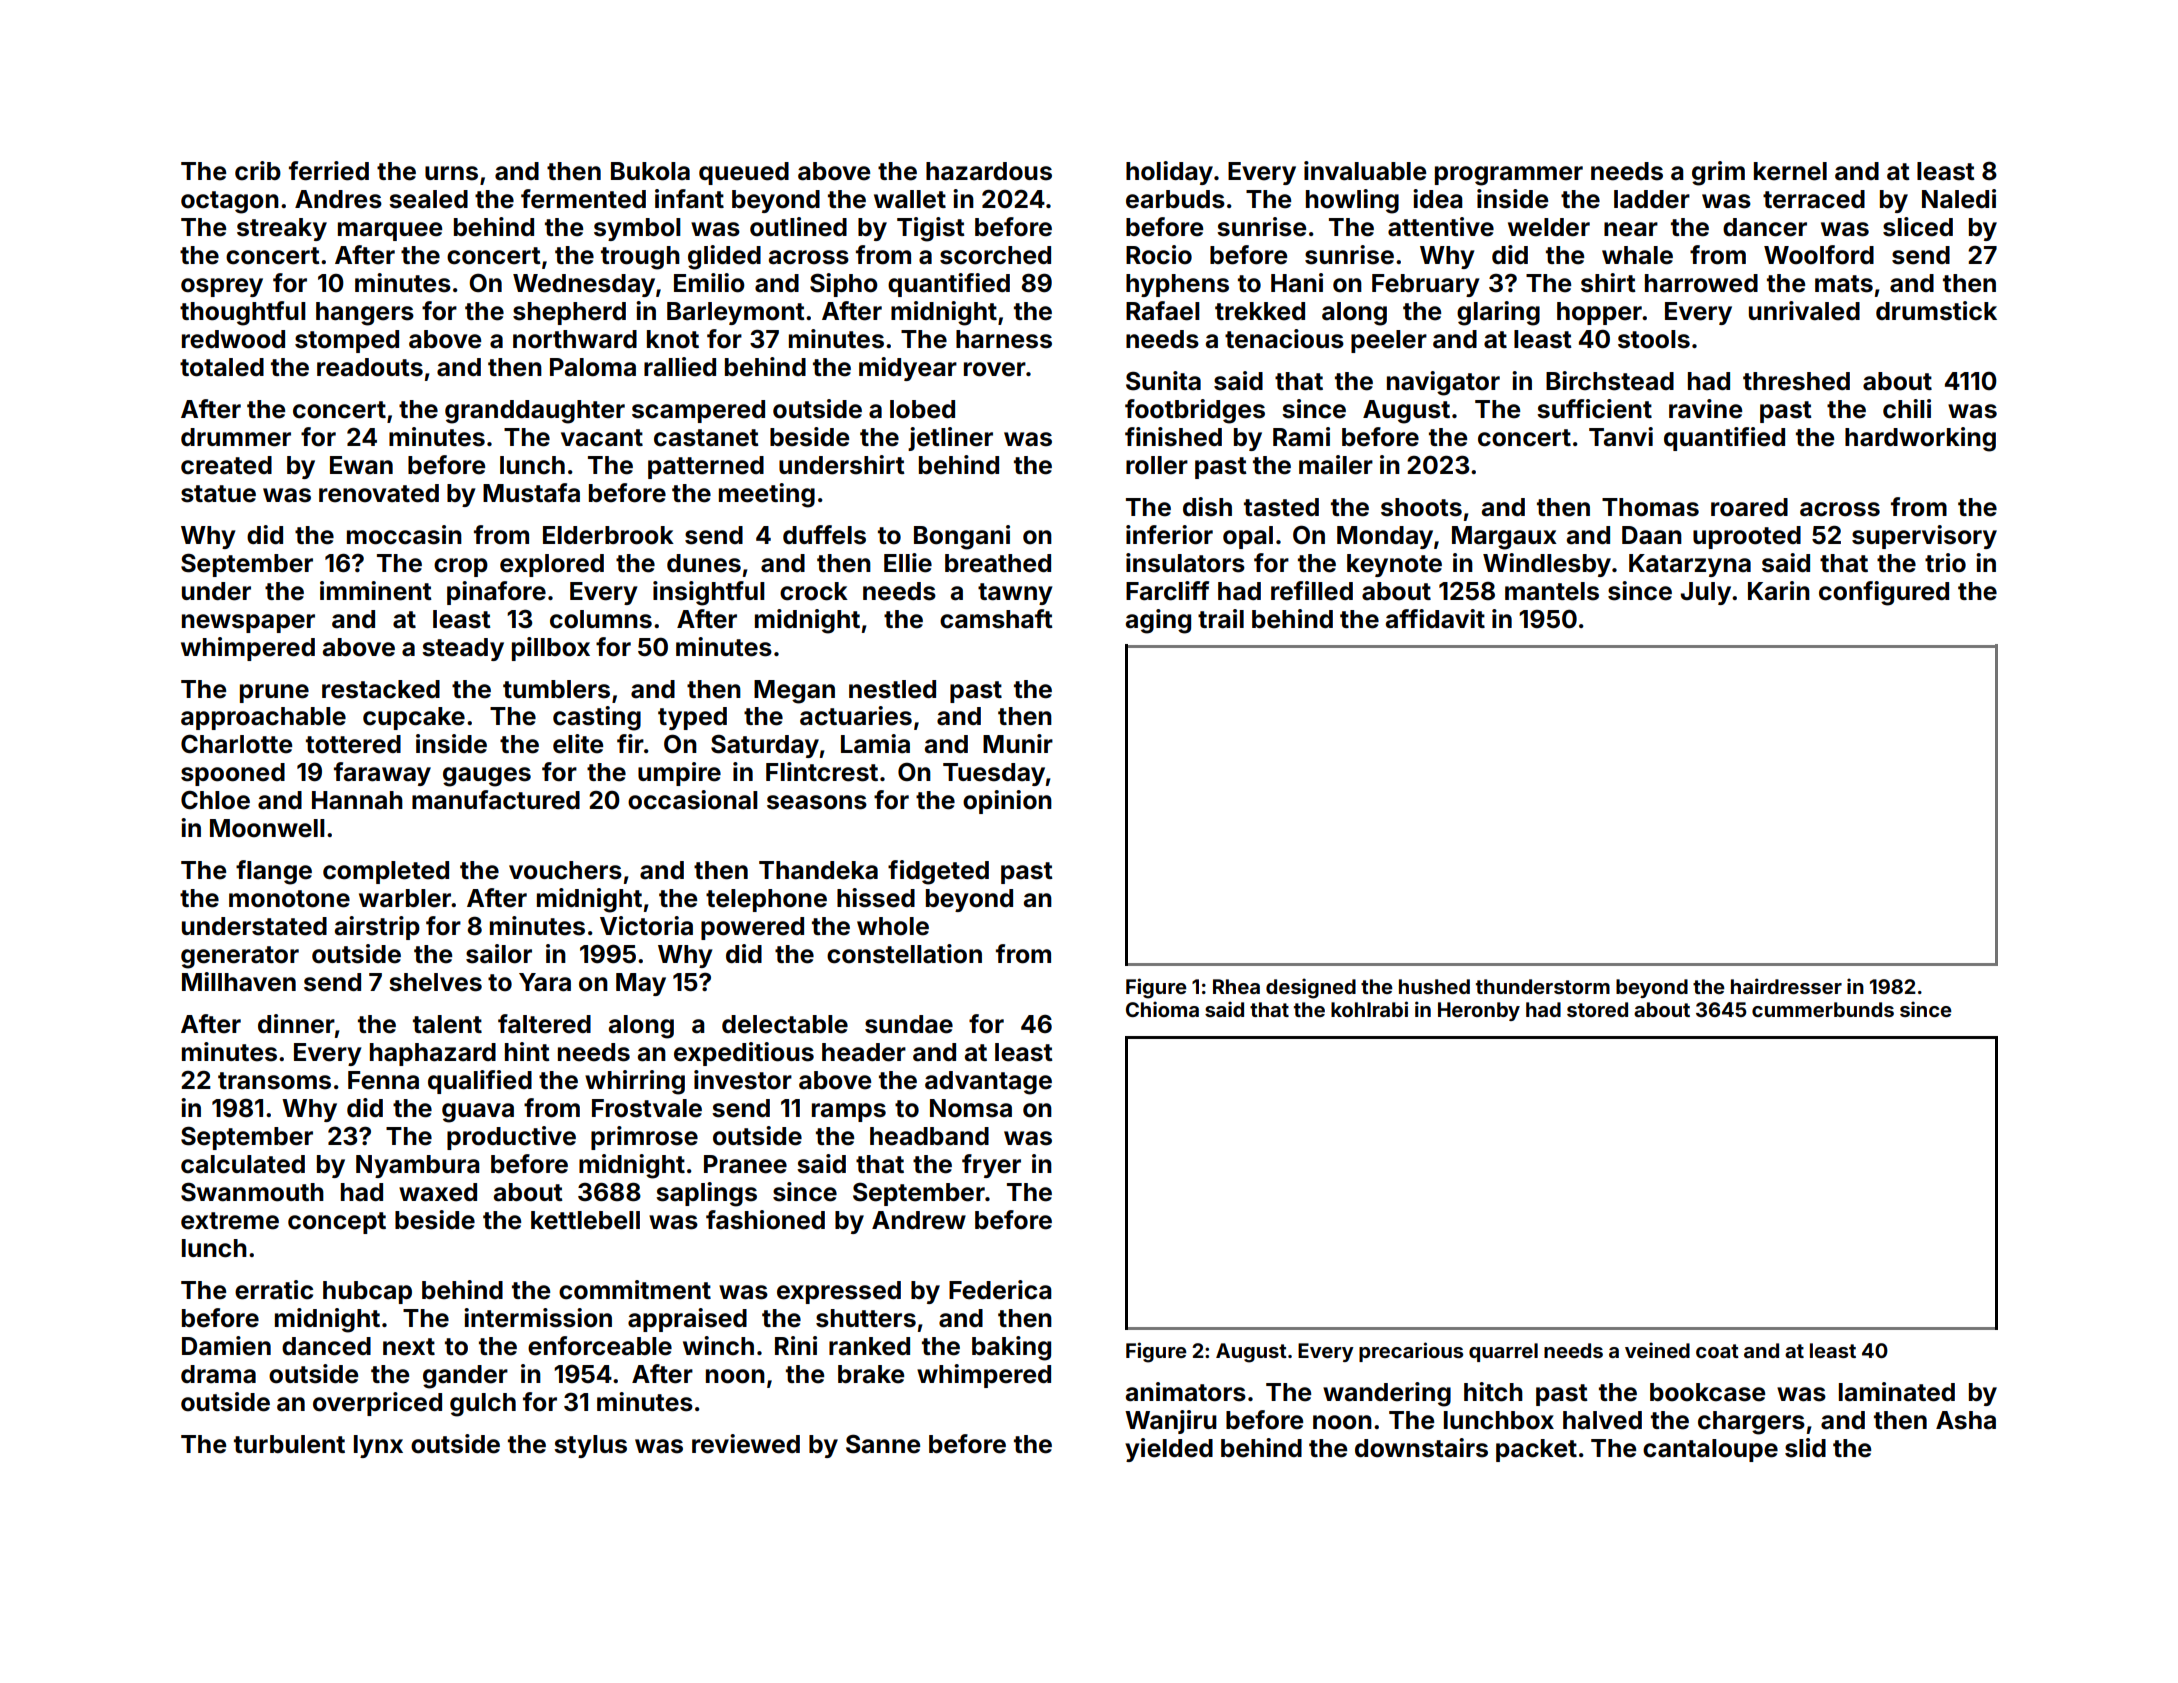  I want to click on opinion, so click(1007, 802).
